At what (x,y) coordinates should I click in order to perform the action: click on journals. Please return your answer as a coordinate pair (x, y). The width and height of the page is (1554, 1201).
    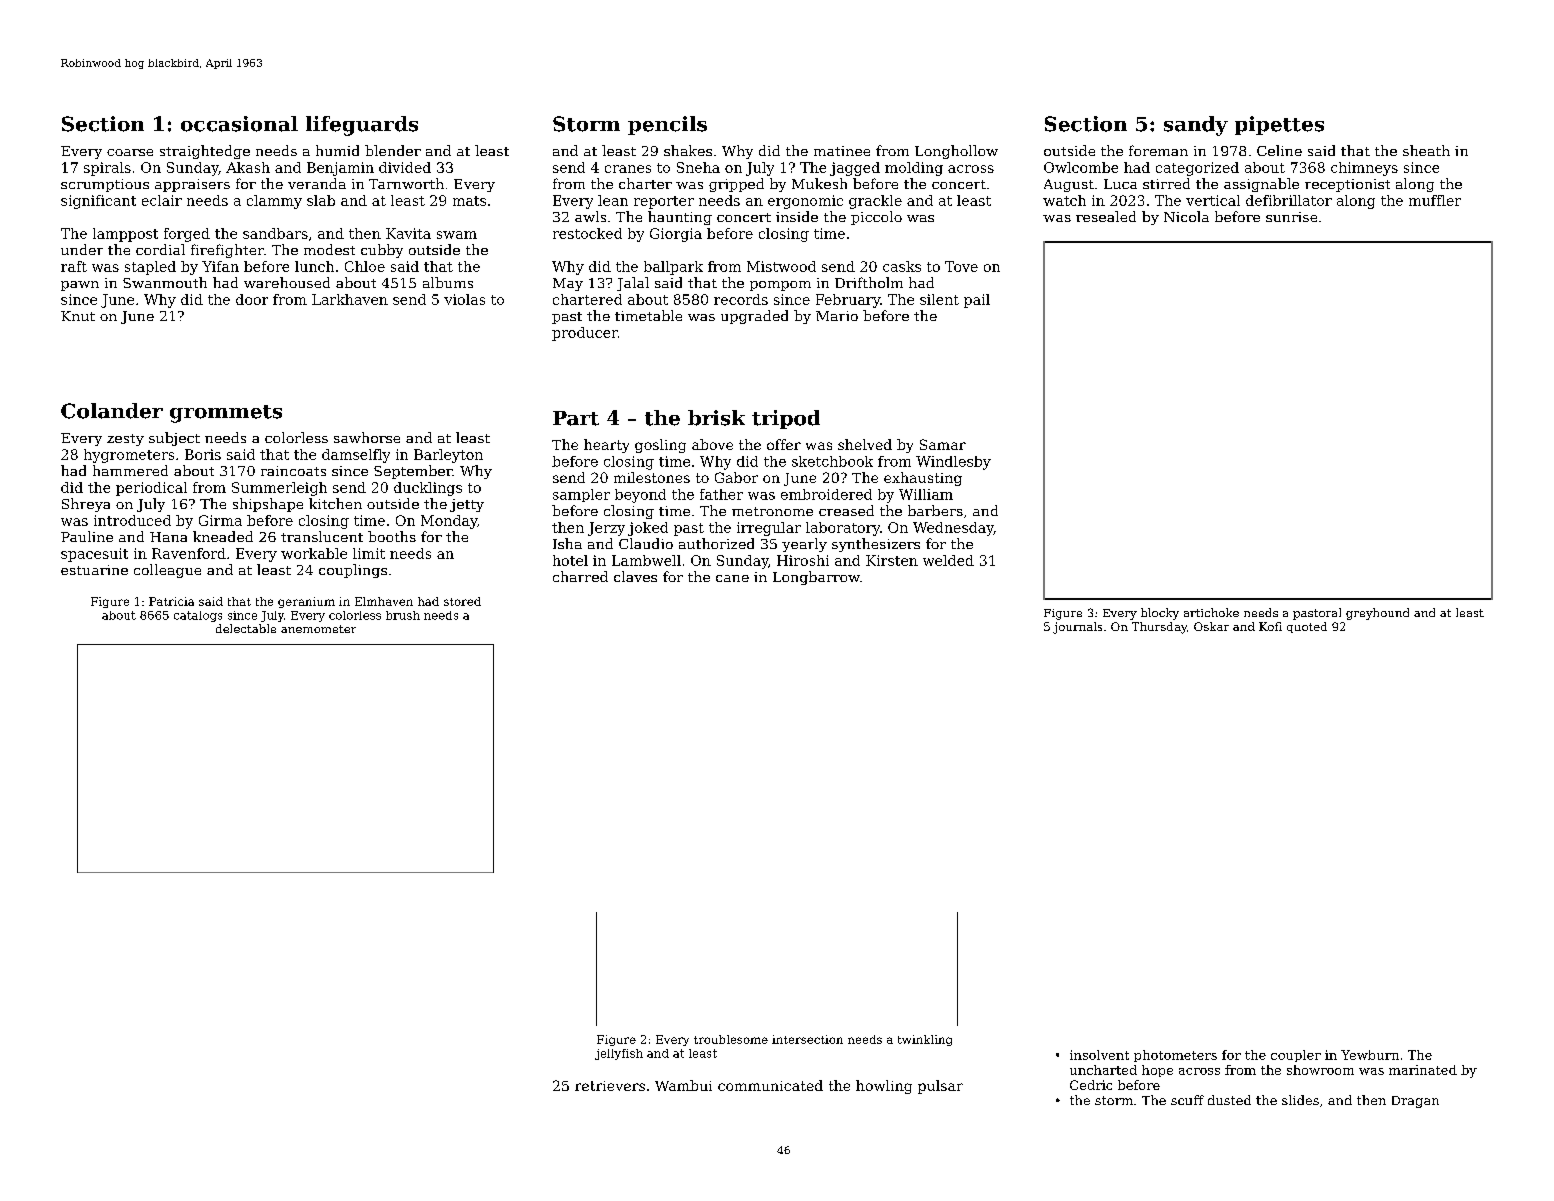
    Looking at the image, I should click on (1077, 628).
